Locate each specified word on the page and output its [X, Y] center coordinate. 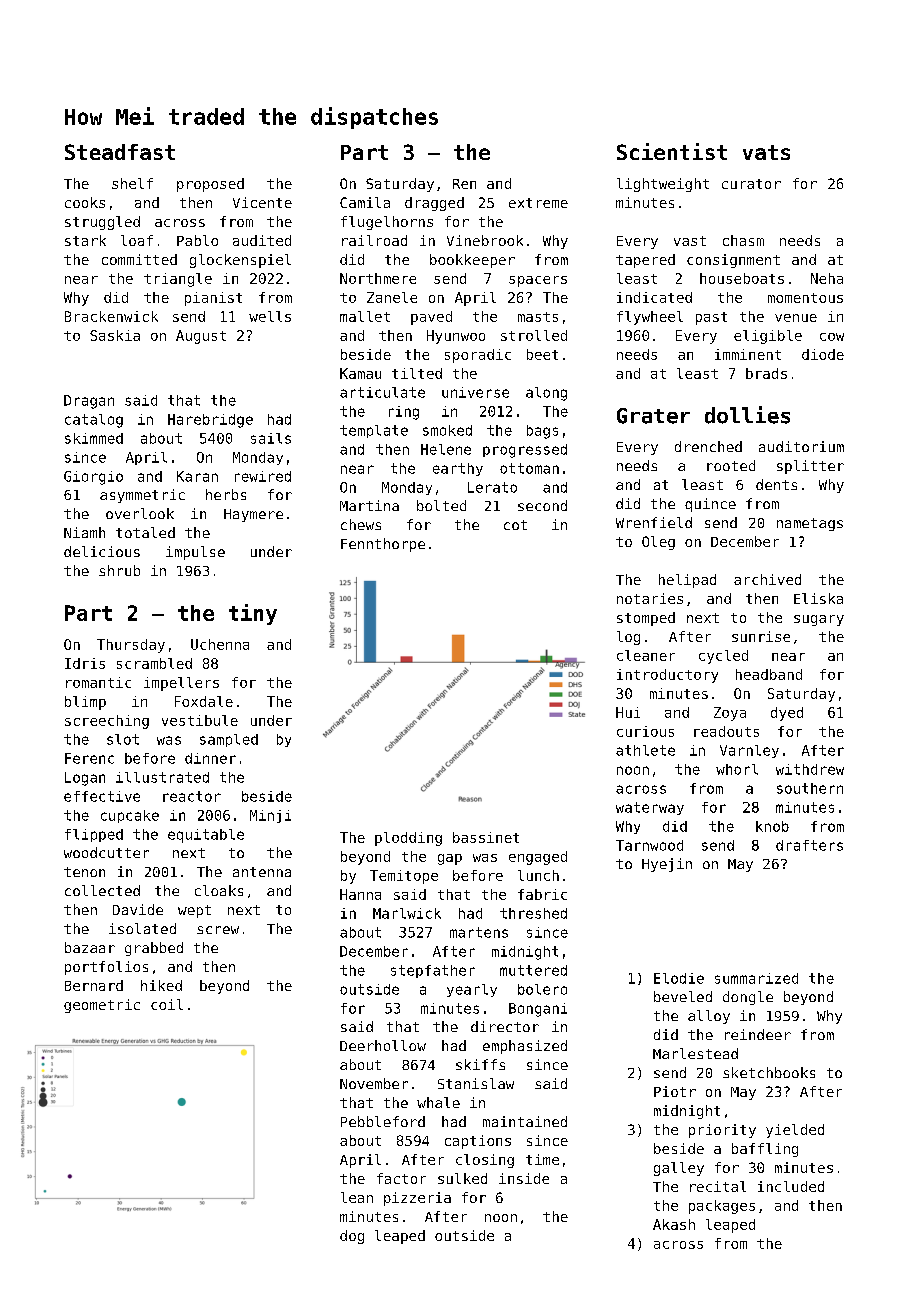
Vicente [262, 202]
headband [769, 674]
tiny [253, 614]
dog [352, 1237]
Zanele [392, 297]
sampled [229, 740]
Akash [674, 1224]
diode [823, 354]
